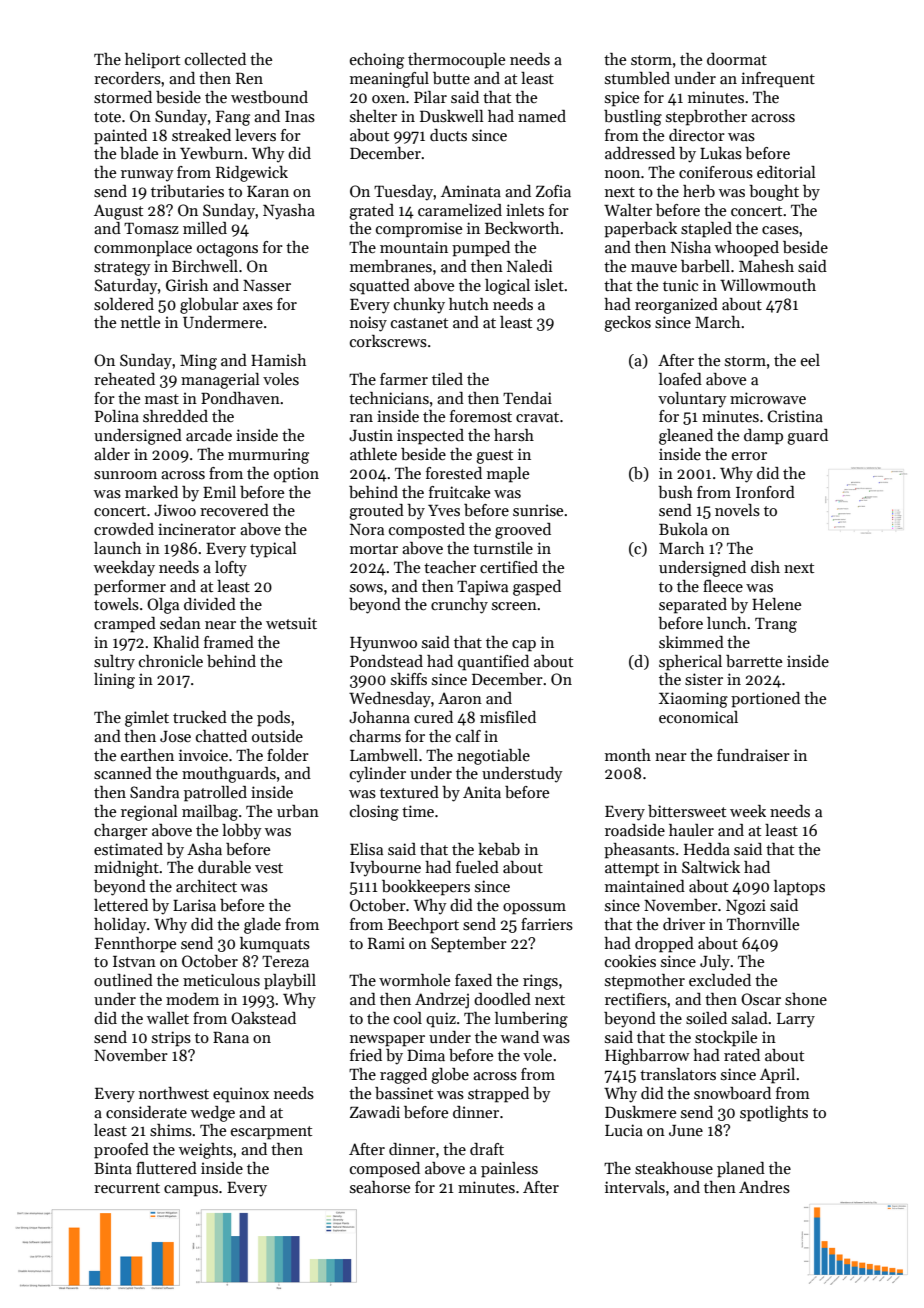 The width and height of the screenshot is (924, 1308). What do you see at coordinates (152, 61) in the screenshot?
I see `heliport` at bounding box center [152, 61].
